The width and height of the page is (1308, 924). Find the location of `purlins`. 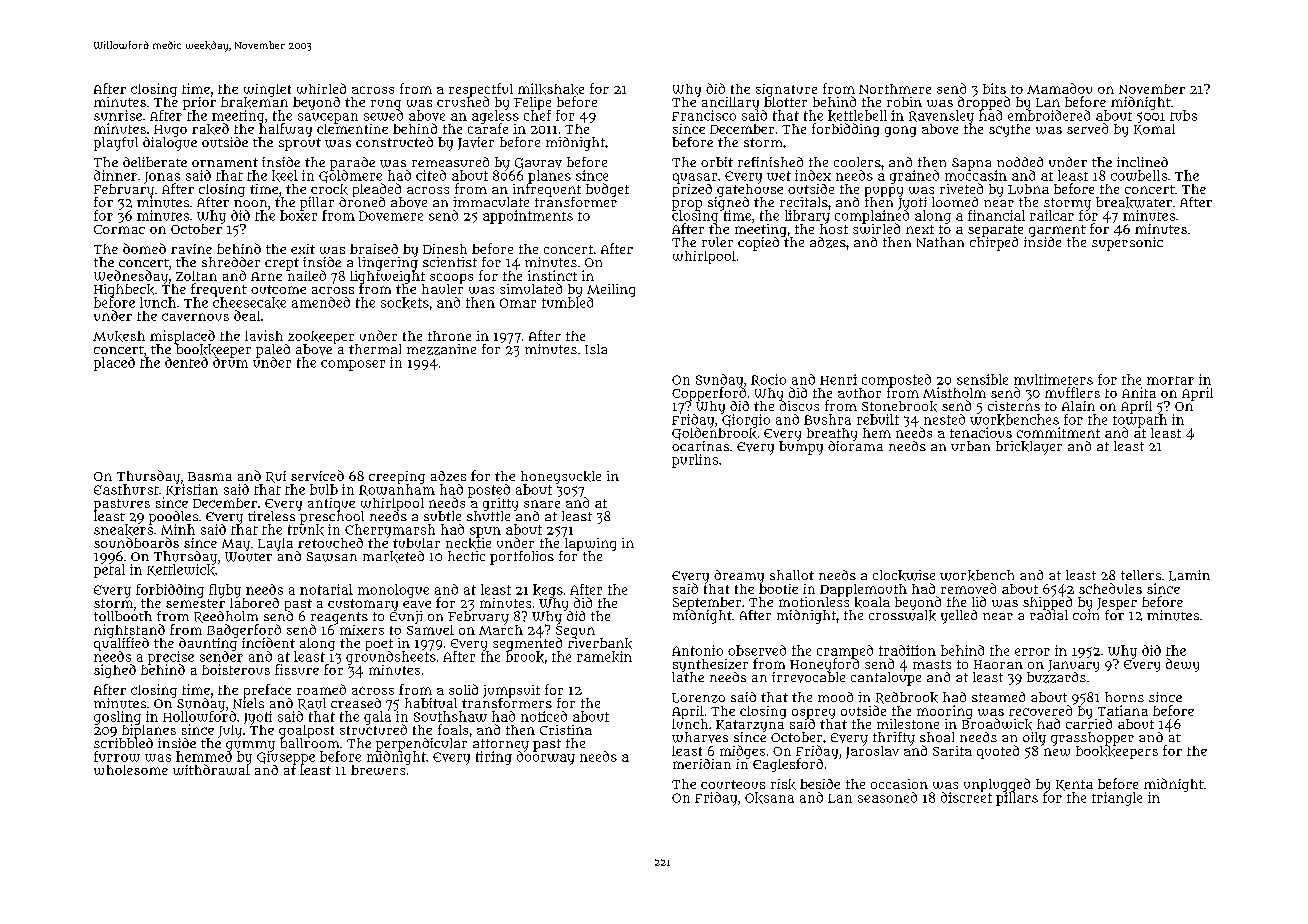

purlins is located at coordinates (695, 461).
